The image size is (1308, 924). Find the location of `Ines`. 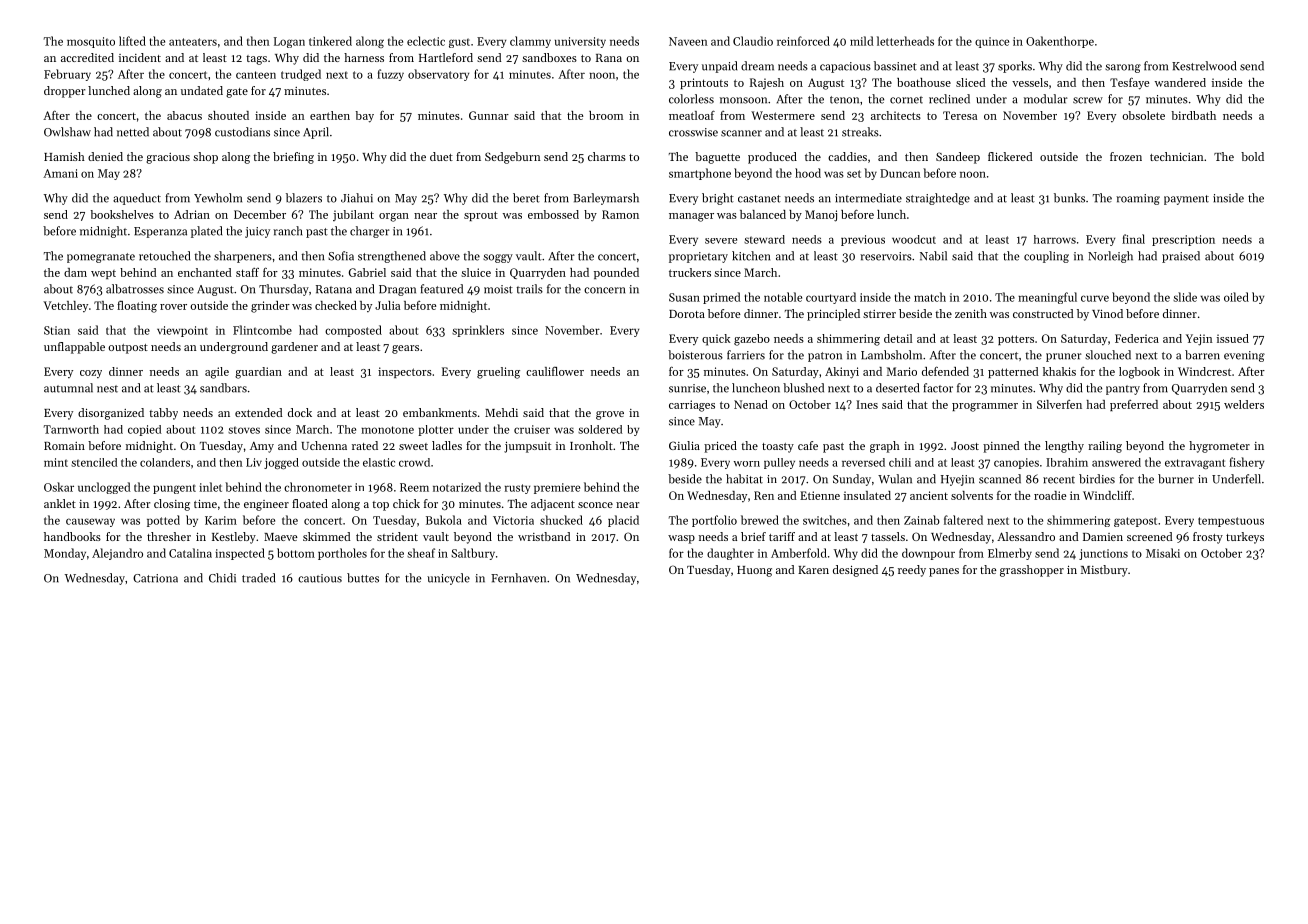

Ines is located at coordinates (867, 404).
